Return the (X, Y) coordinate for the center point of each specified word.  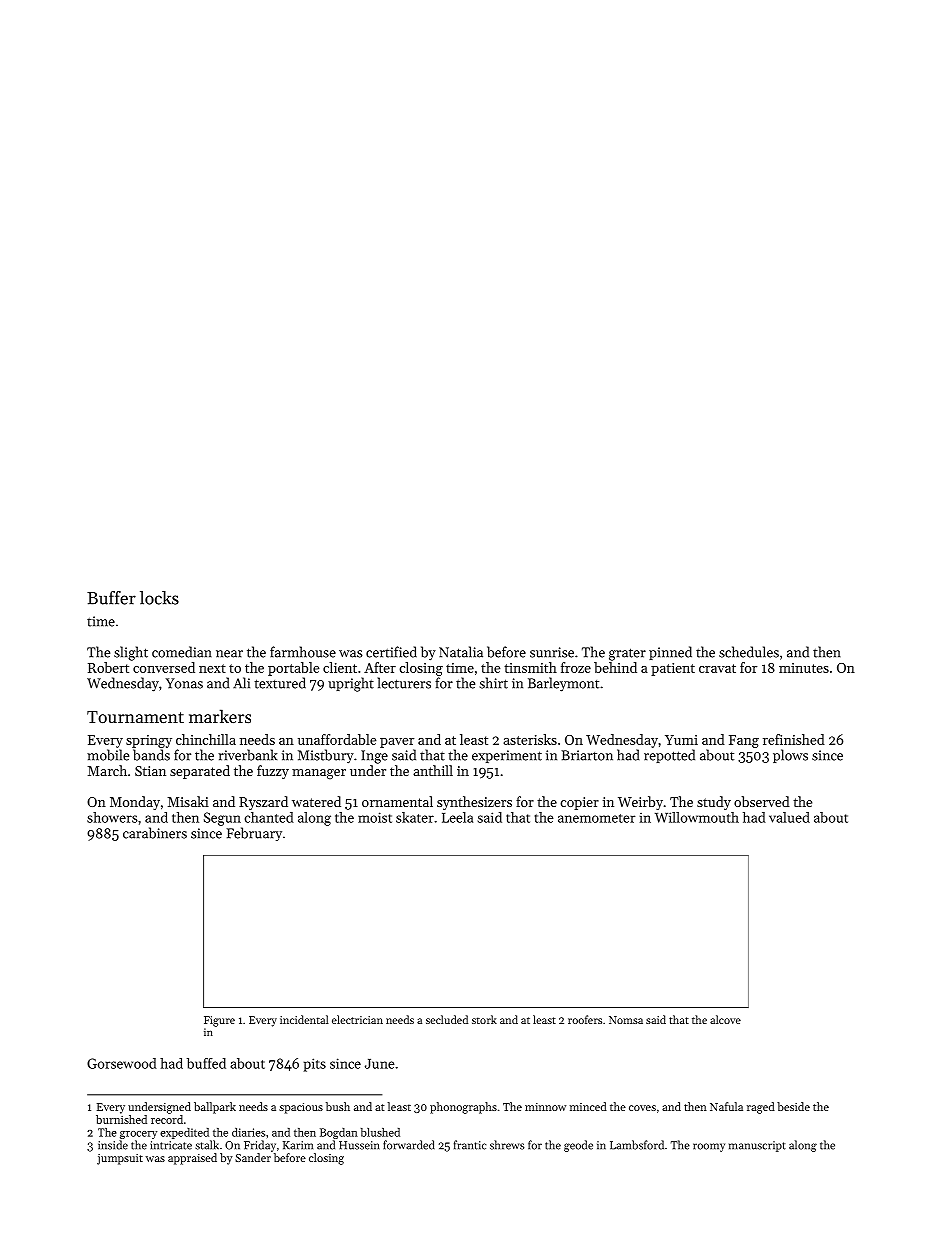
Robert (108, 667)
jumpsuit (120, 1159)
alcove (725, 1019)
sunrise (552, 652)
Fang (744, 741)
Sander (253, 1157)
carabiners (155, 833)
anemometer (596, 818)
